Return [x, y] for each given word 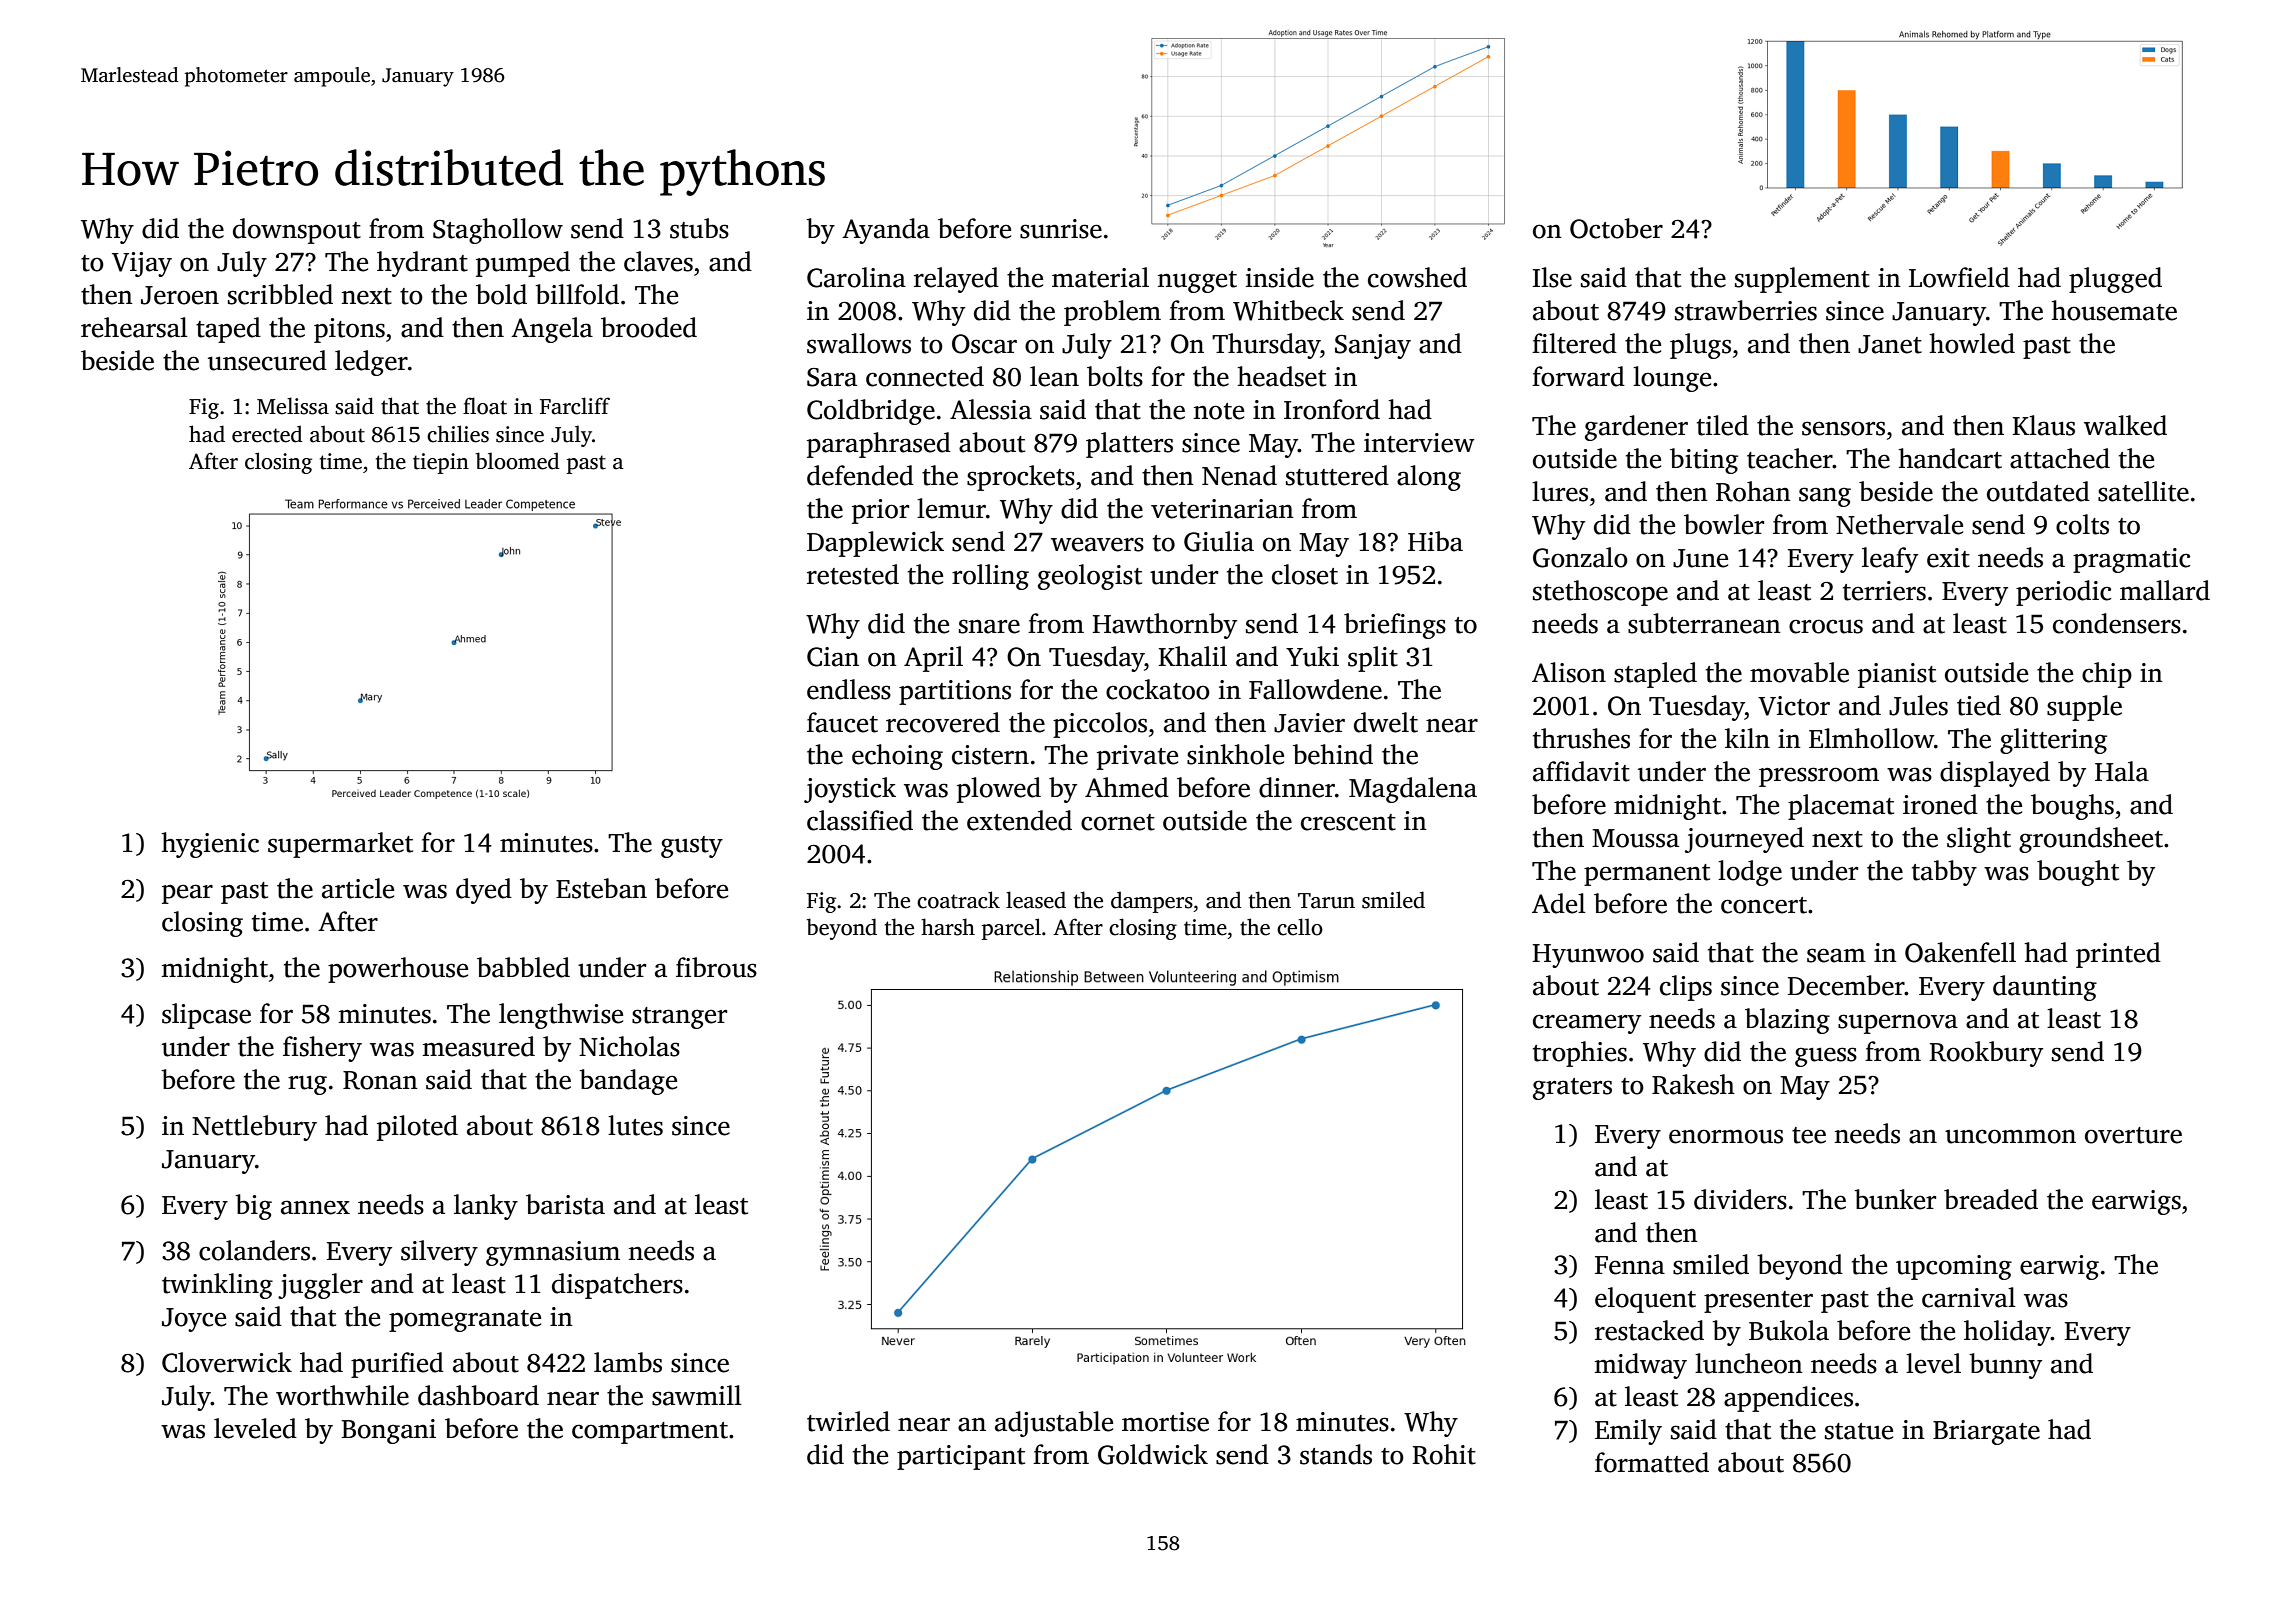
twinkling [217, 1286]
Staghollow [498, 231]
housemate [2114, 310]
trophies [1580, 1054]
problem [1112, 313]
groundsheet [2091, 840]
